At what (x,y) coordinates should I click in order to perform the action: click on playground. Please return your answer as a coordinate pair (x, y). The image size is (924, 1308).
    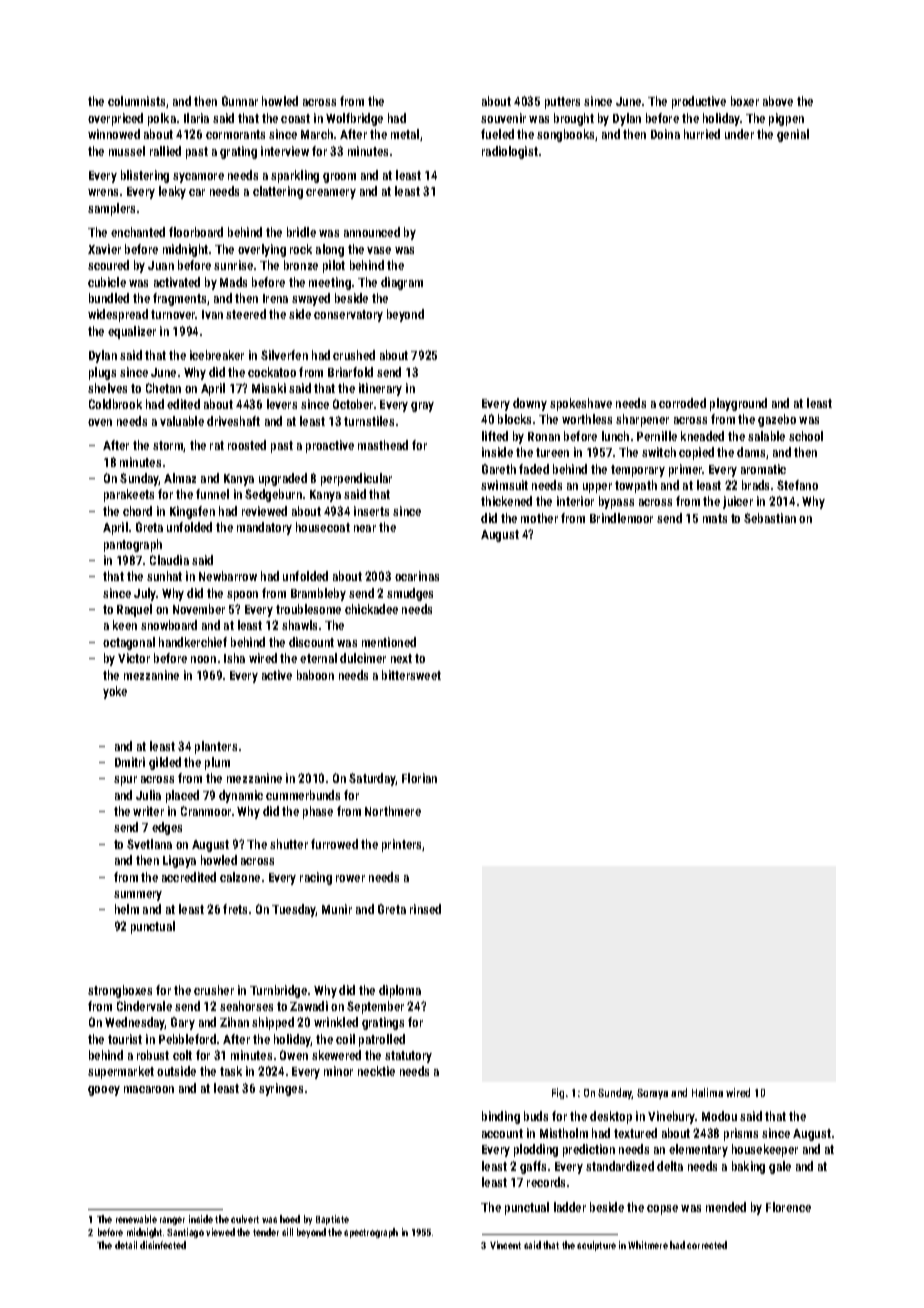
    Looking at the image, I should click on (738, 404).
